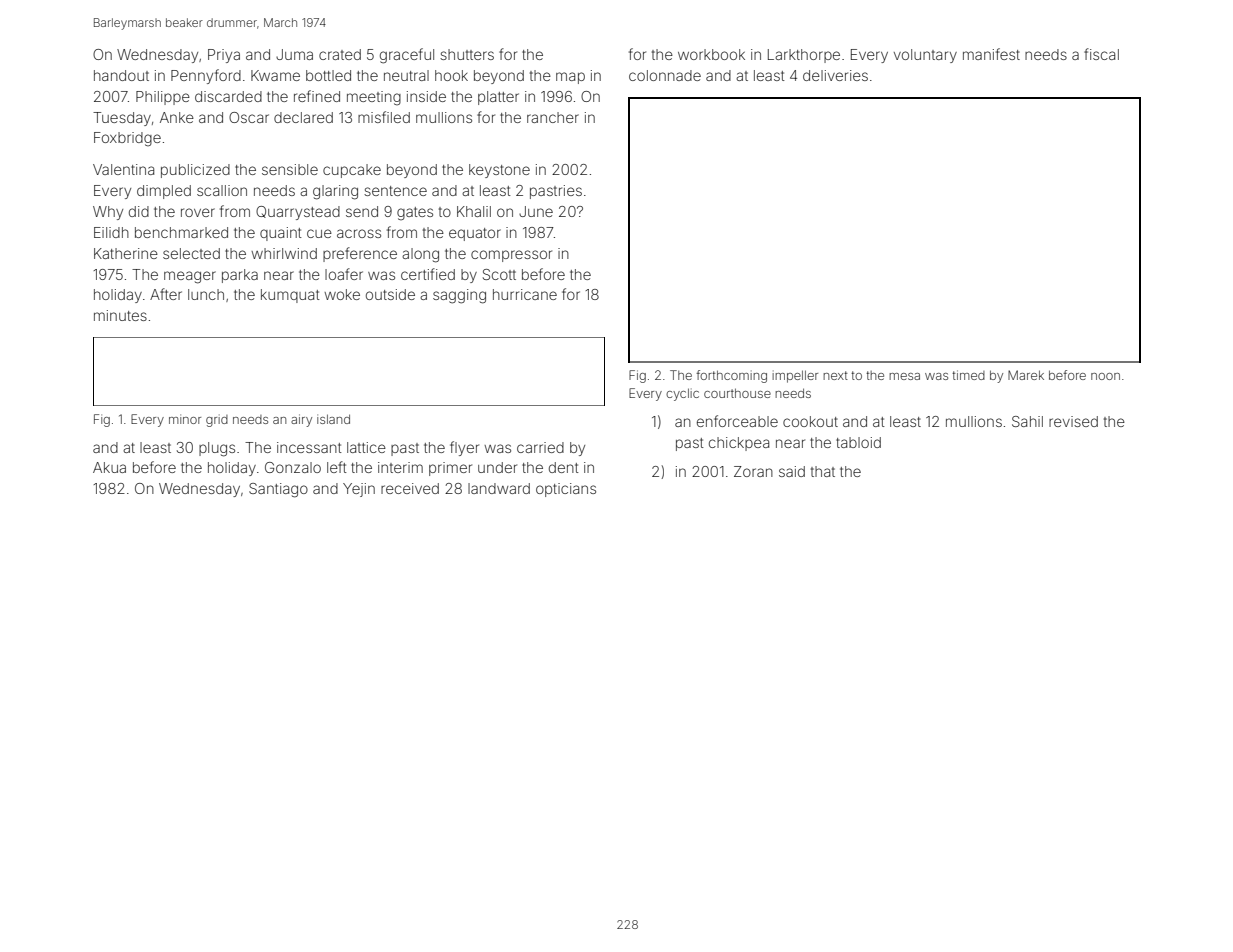 This screenshot has height=952, width=1233. Describe the element at coordinates (553, 117) in the screenshot. I see `rancher` at that location.
